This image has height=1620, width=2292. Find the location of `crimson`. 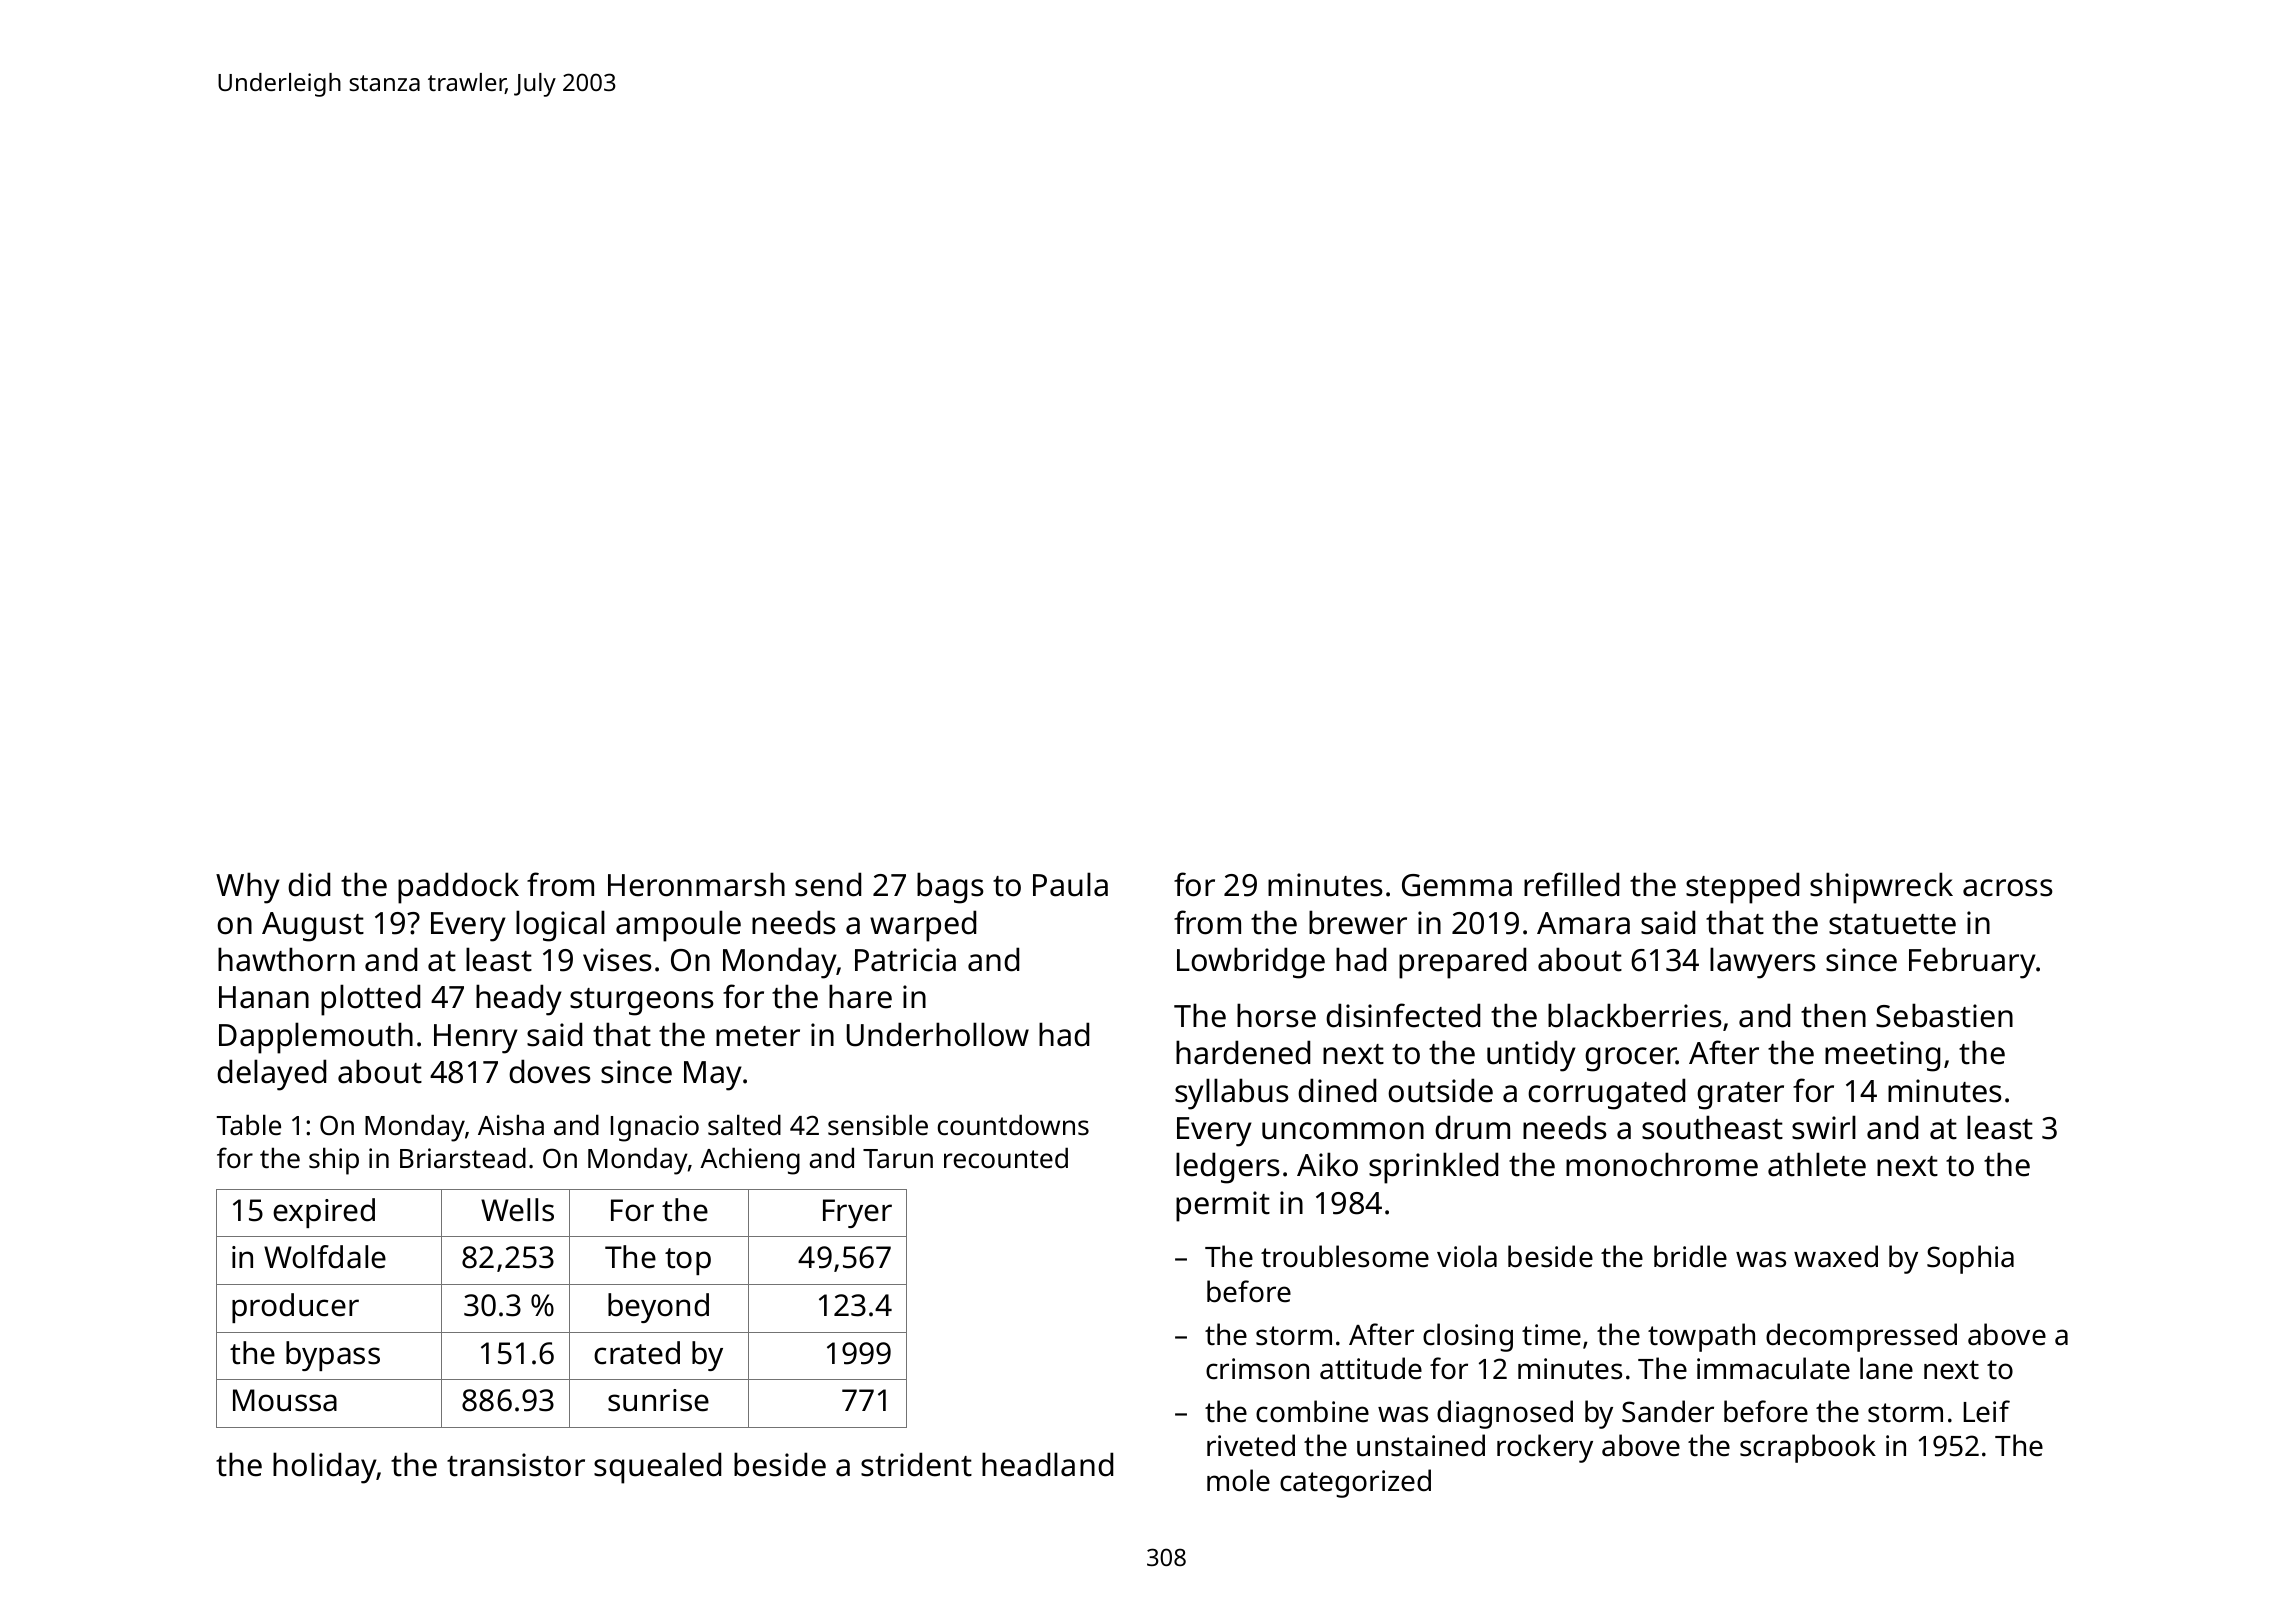

crimson is located at coordinates (1257, 1369).
